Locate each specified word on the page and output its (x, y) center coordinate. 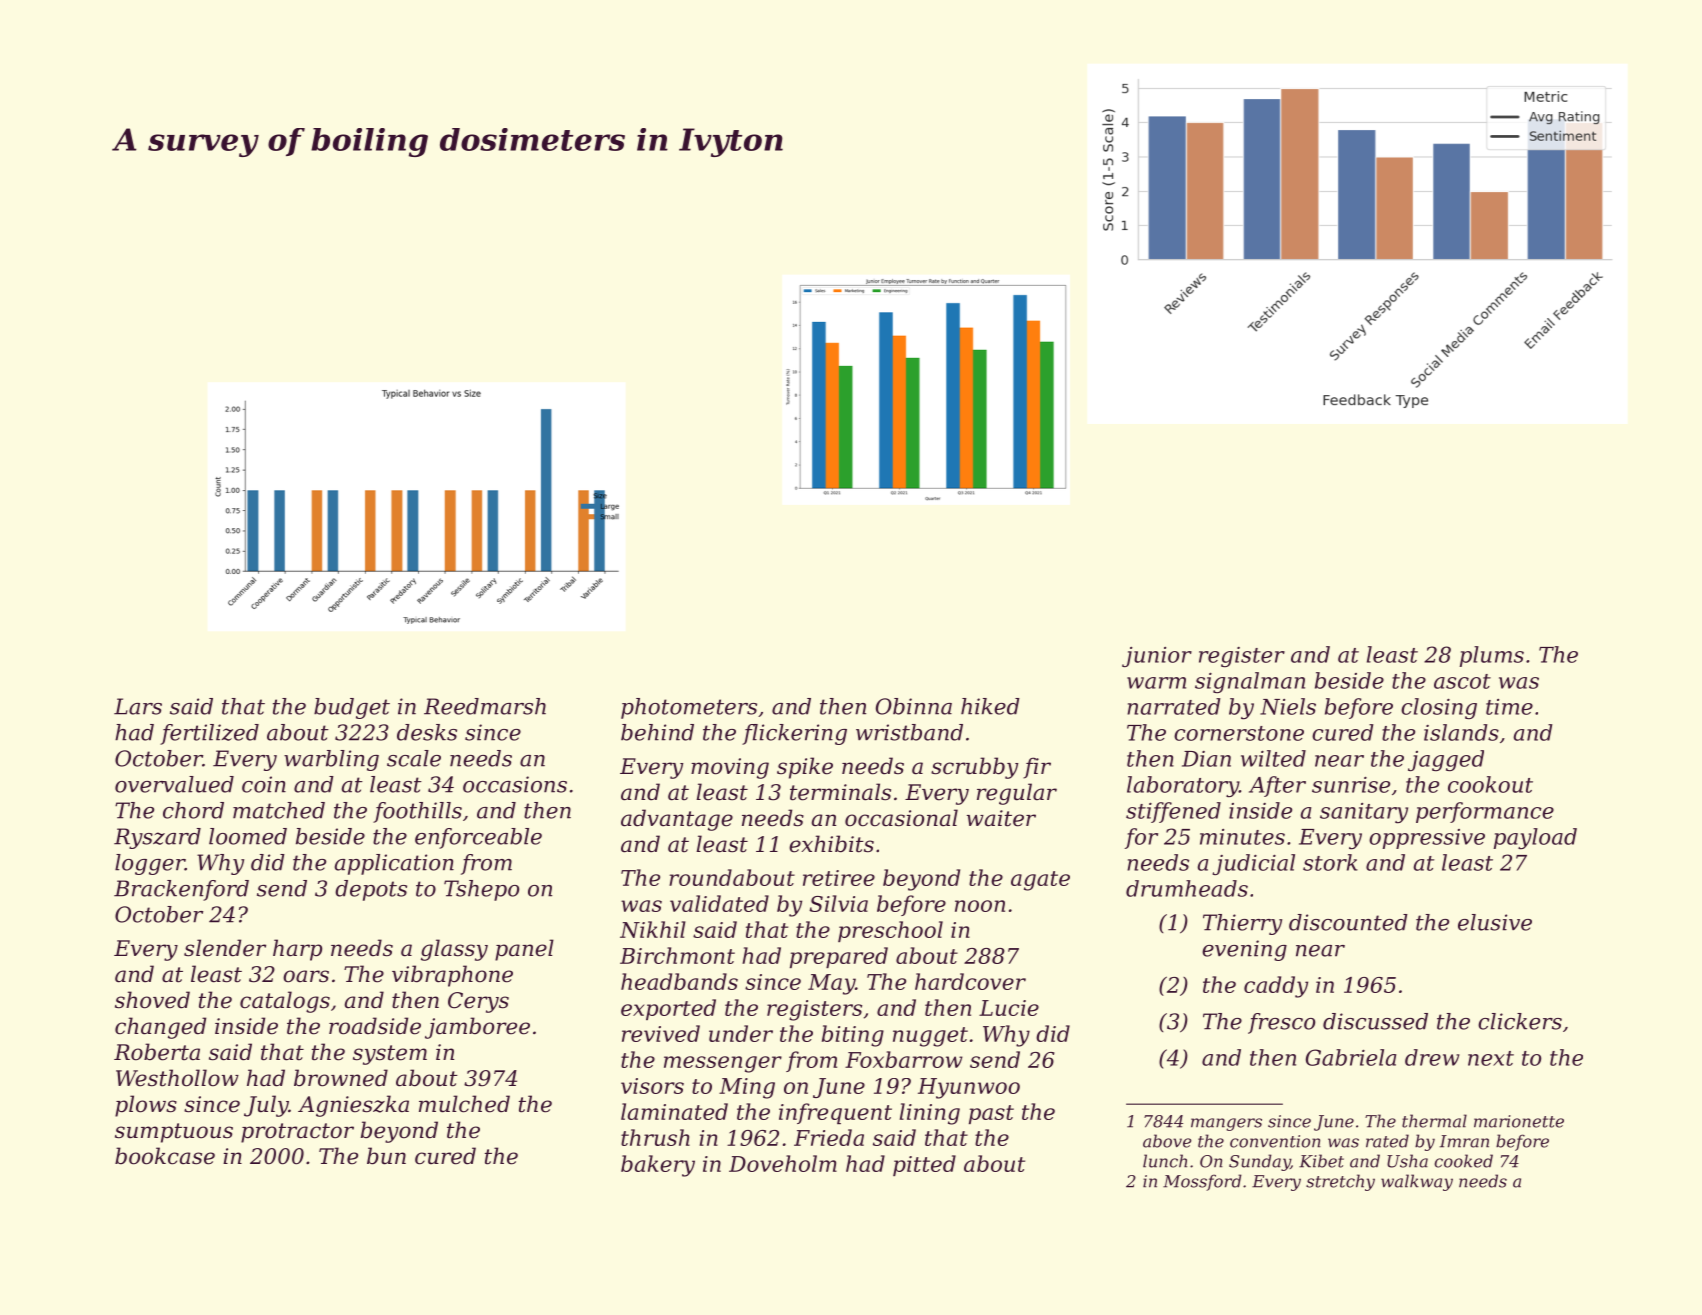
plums (1492, 656)
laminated (674, 1111)
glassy (454, 950)
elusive (1495, 922)
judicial (1254, 864)
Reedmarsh (485, 706)
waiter (1001, 818)
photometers (689, 708)
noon (980, 906)
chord (193, 810)
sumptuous (174, 1133)
